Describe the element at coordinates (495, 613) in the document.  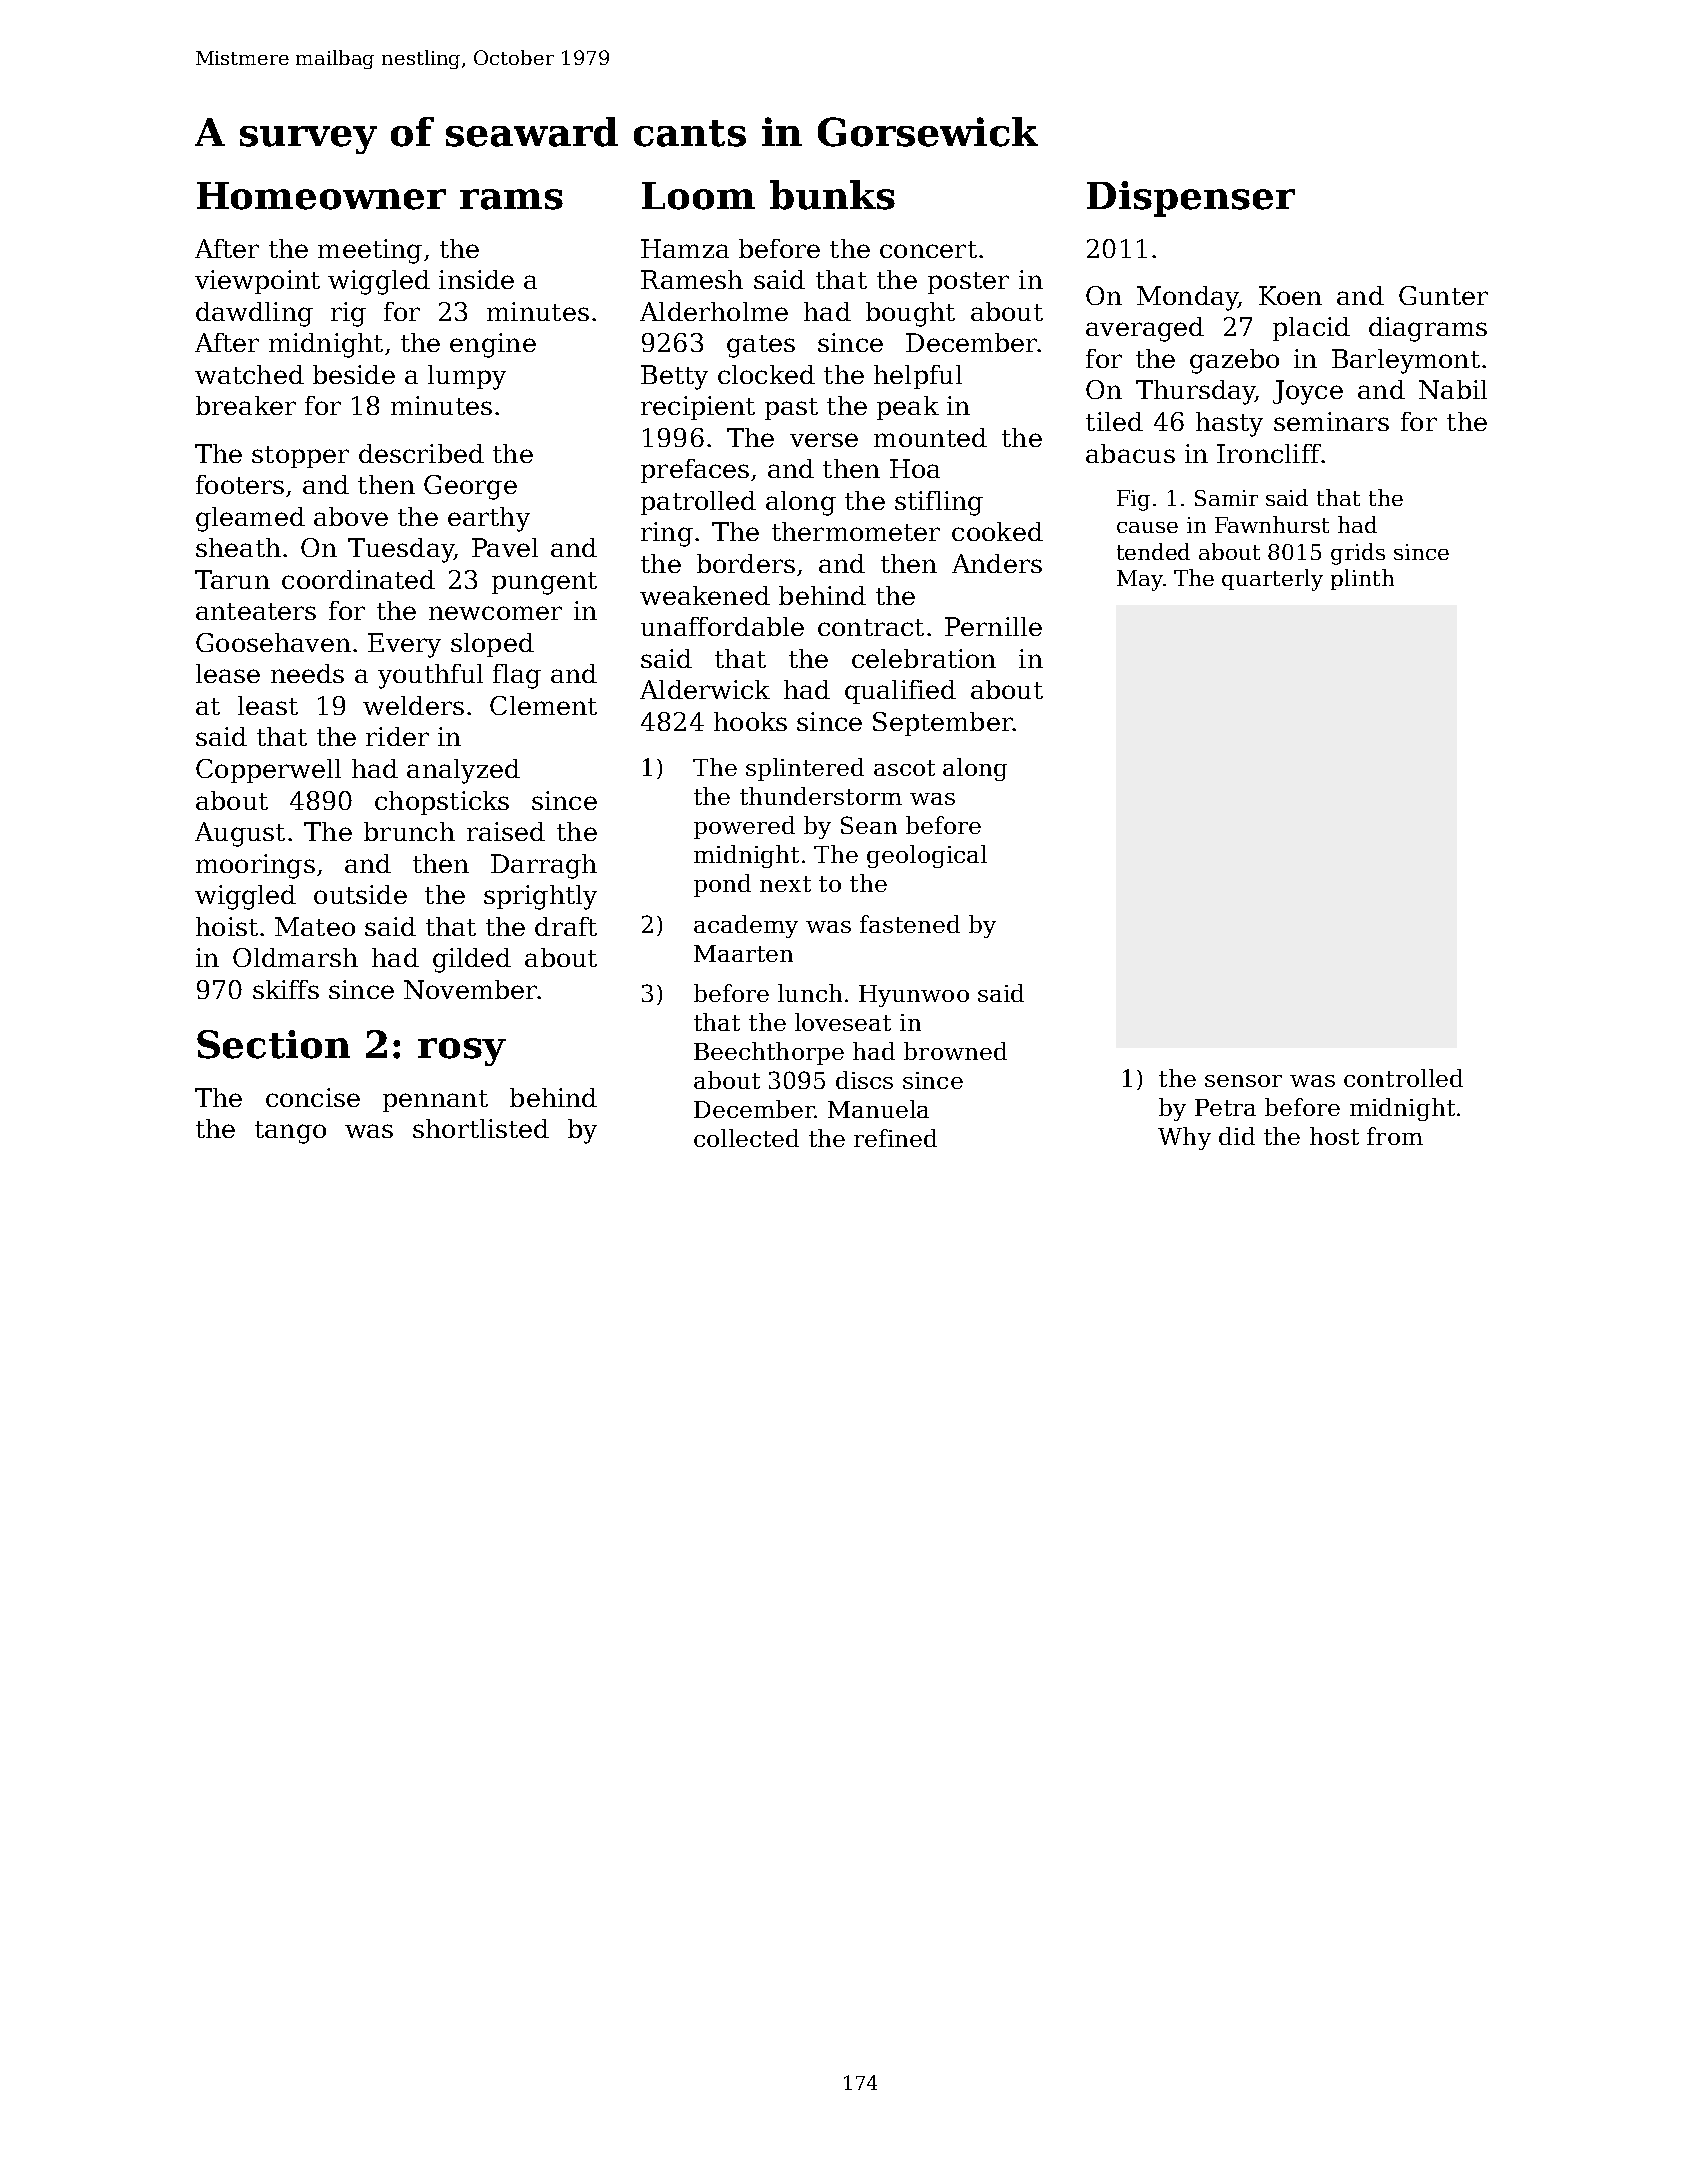
I see `newcomer` at that location.
